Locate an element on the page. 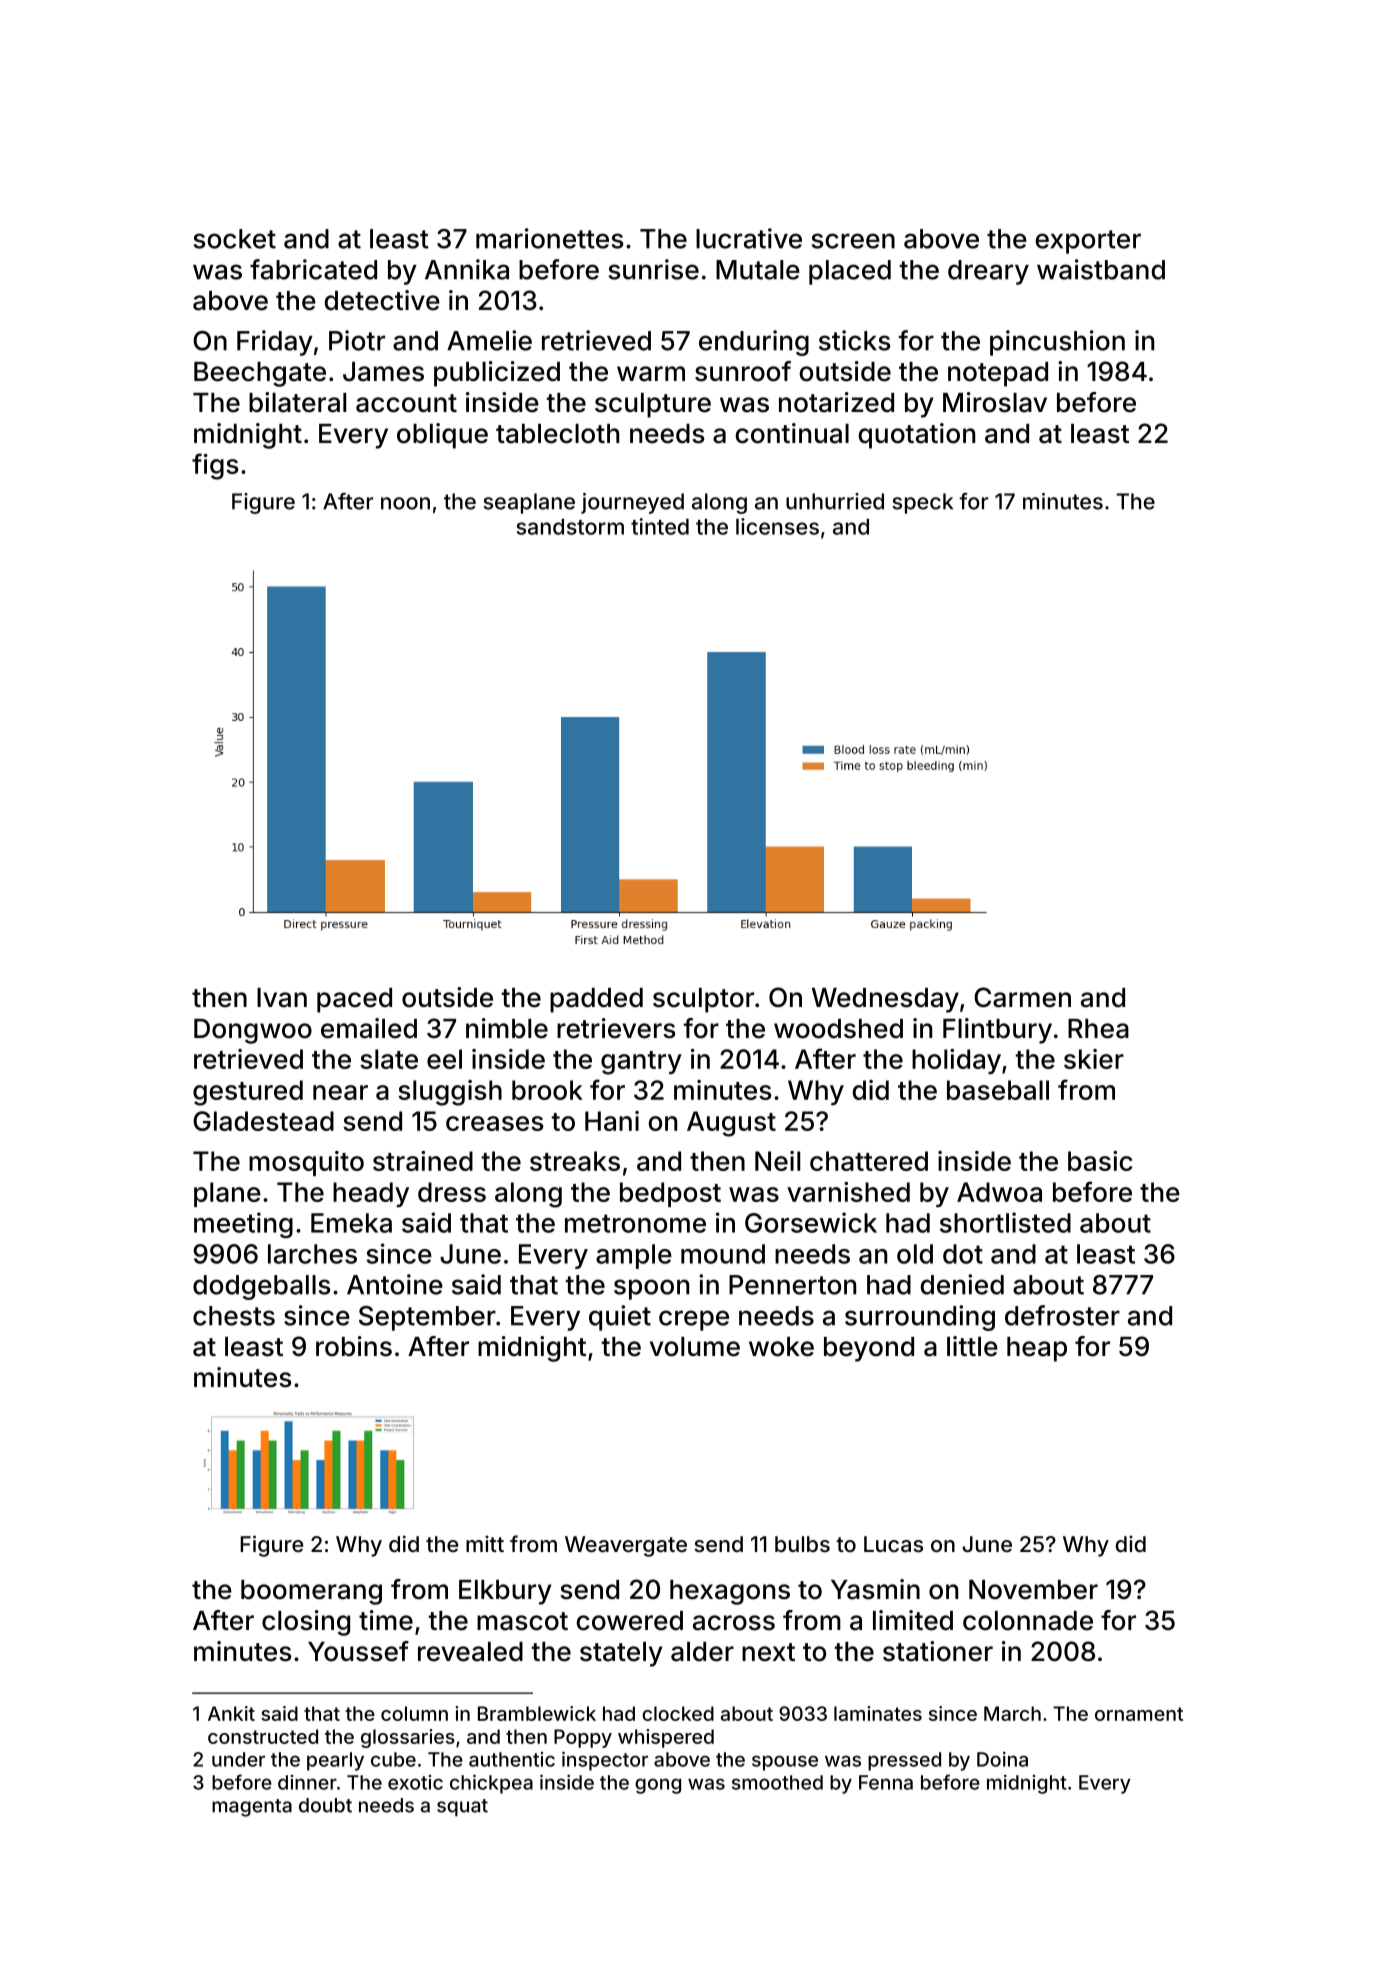 The width and height of the page is (1386, 1969). Elkbury is located at coordinates (505, 1592).
